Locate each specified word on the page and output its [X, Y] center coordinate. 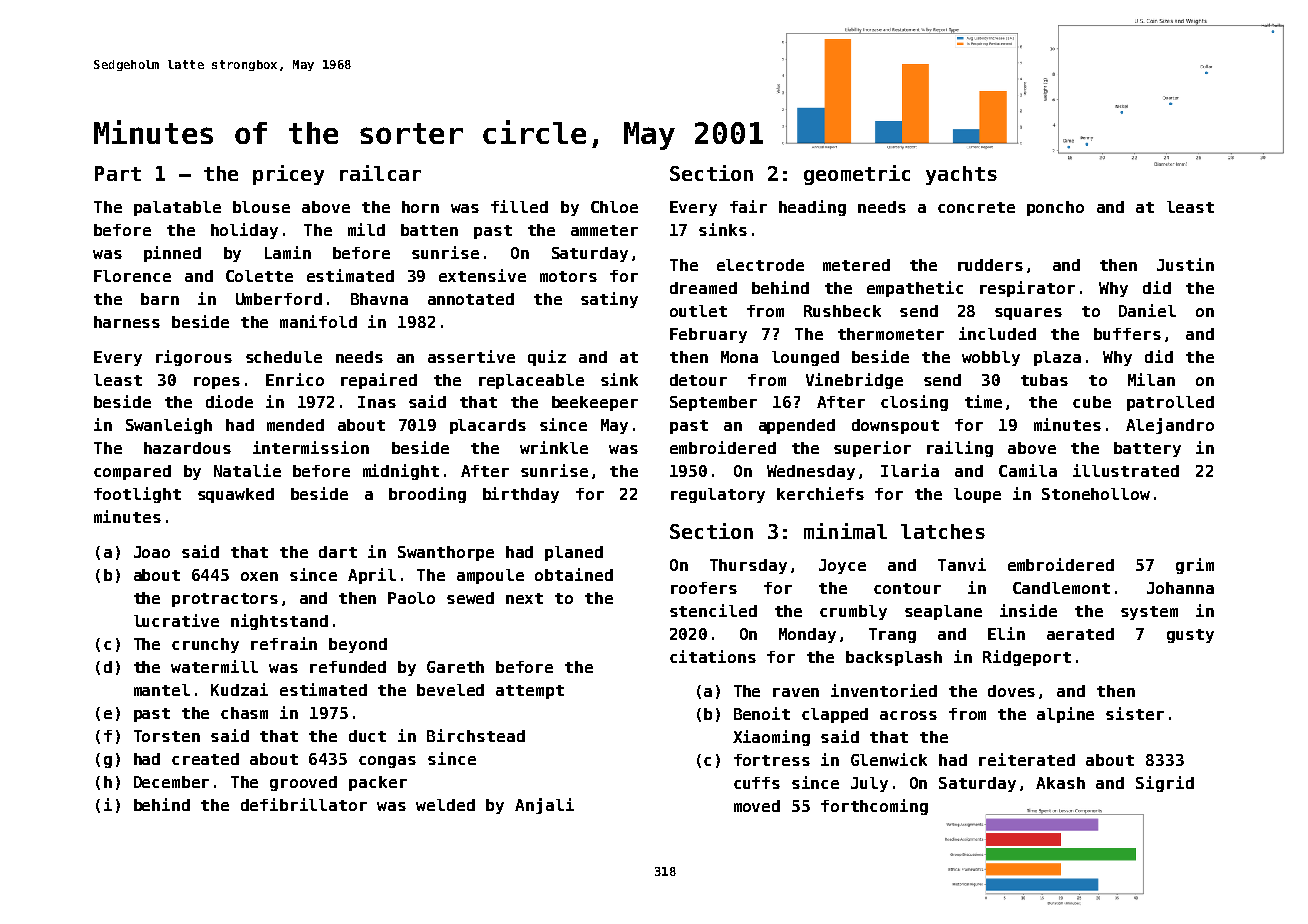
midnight [401, 472]
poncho [1055, 208]
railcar [380, 173]
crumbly [853, 612]
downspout [895, 426]
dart [338, 552]
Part [118, 173]
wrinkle [554, 447]
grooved [303, 783]
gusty [1190, 636]
